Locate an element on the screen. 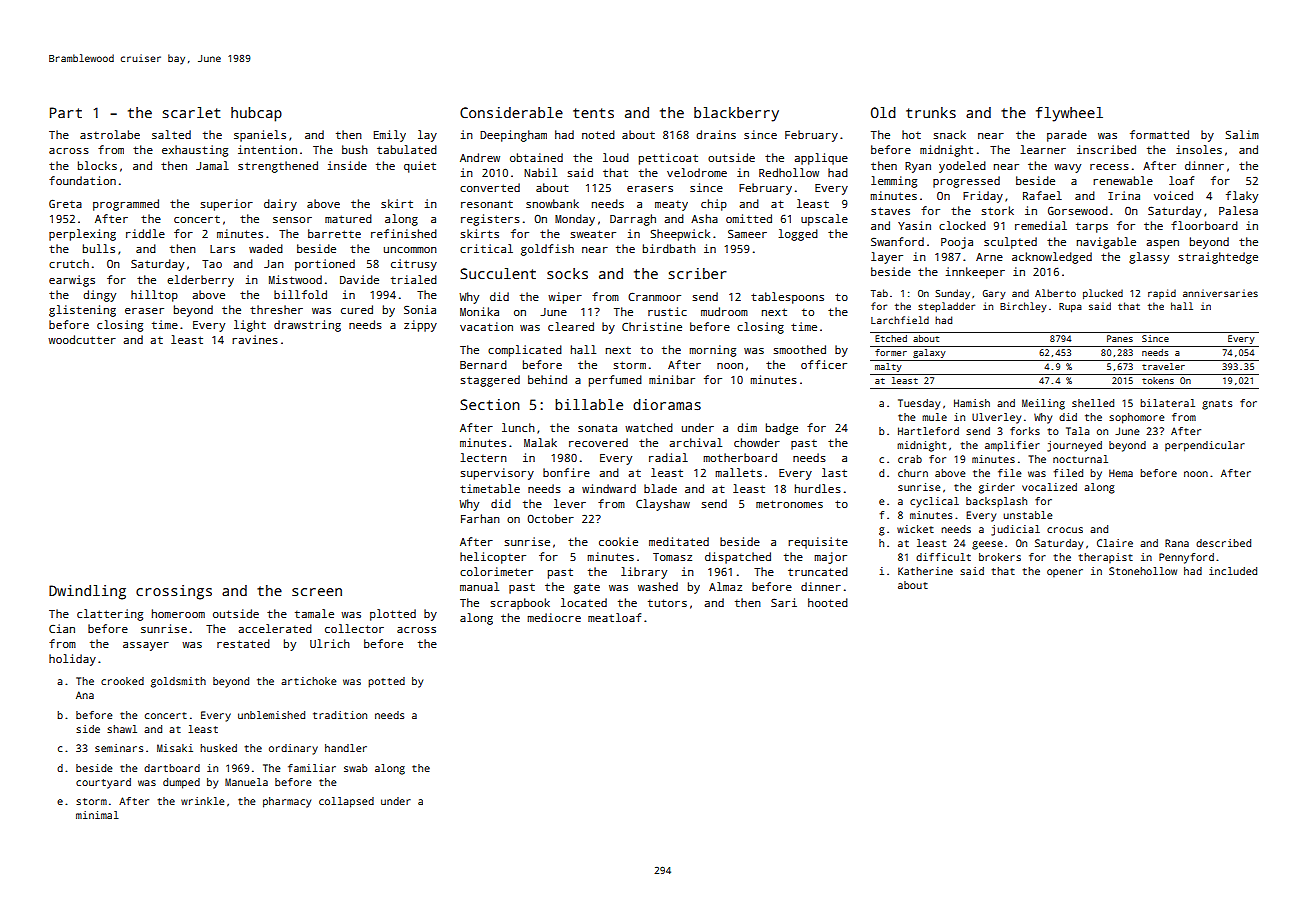 The height and width of the screenshot is (924, 1308). collapsed is located at coordinates (346, 802).
